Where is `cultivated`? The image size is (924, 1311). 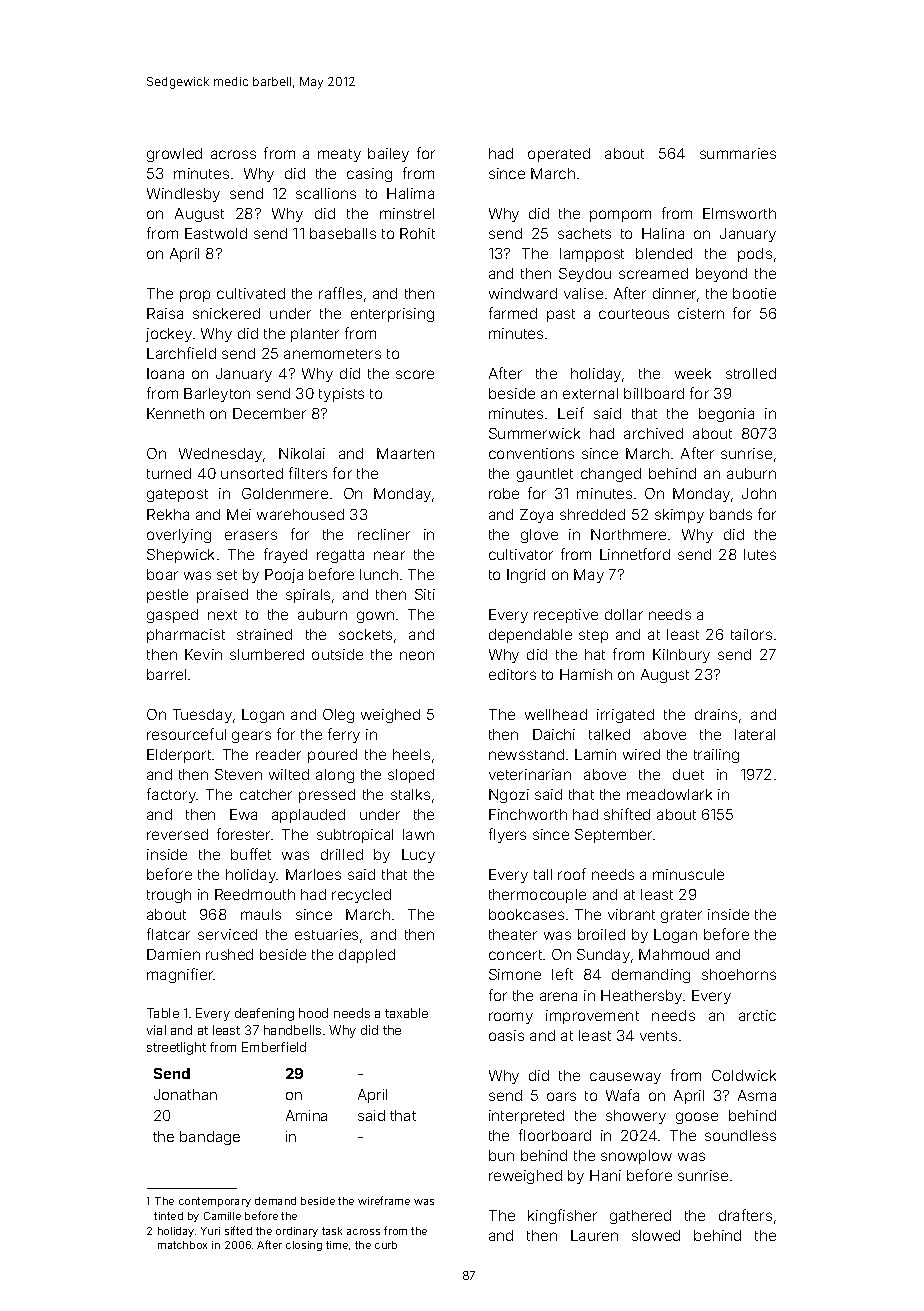 cultivated is located at coordinates (251, 293).
